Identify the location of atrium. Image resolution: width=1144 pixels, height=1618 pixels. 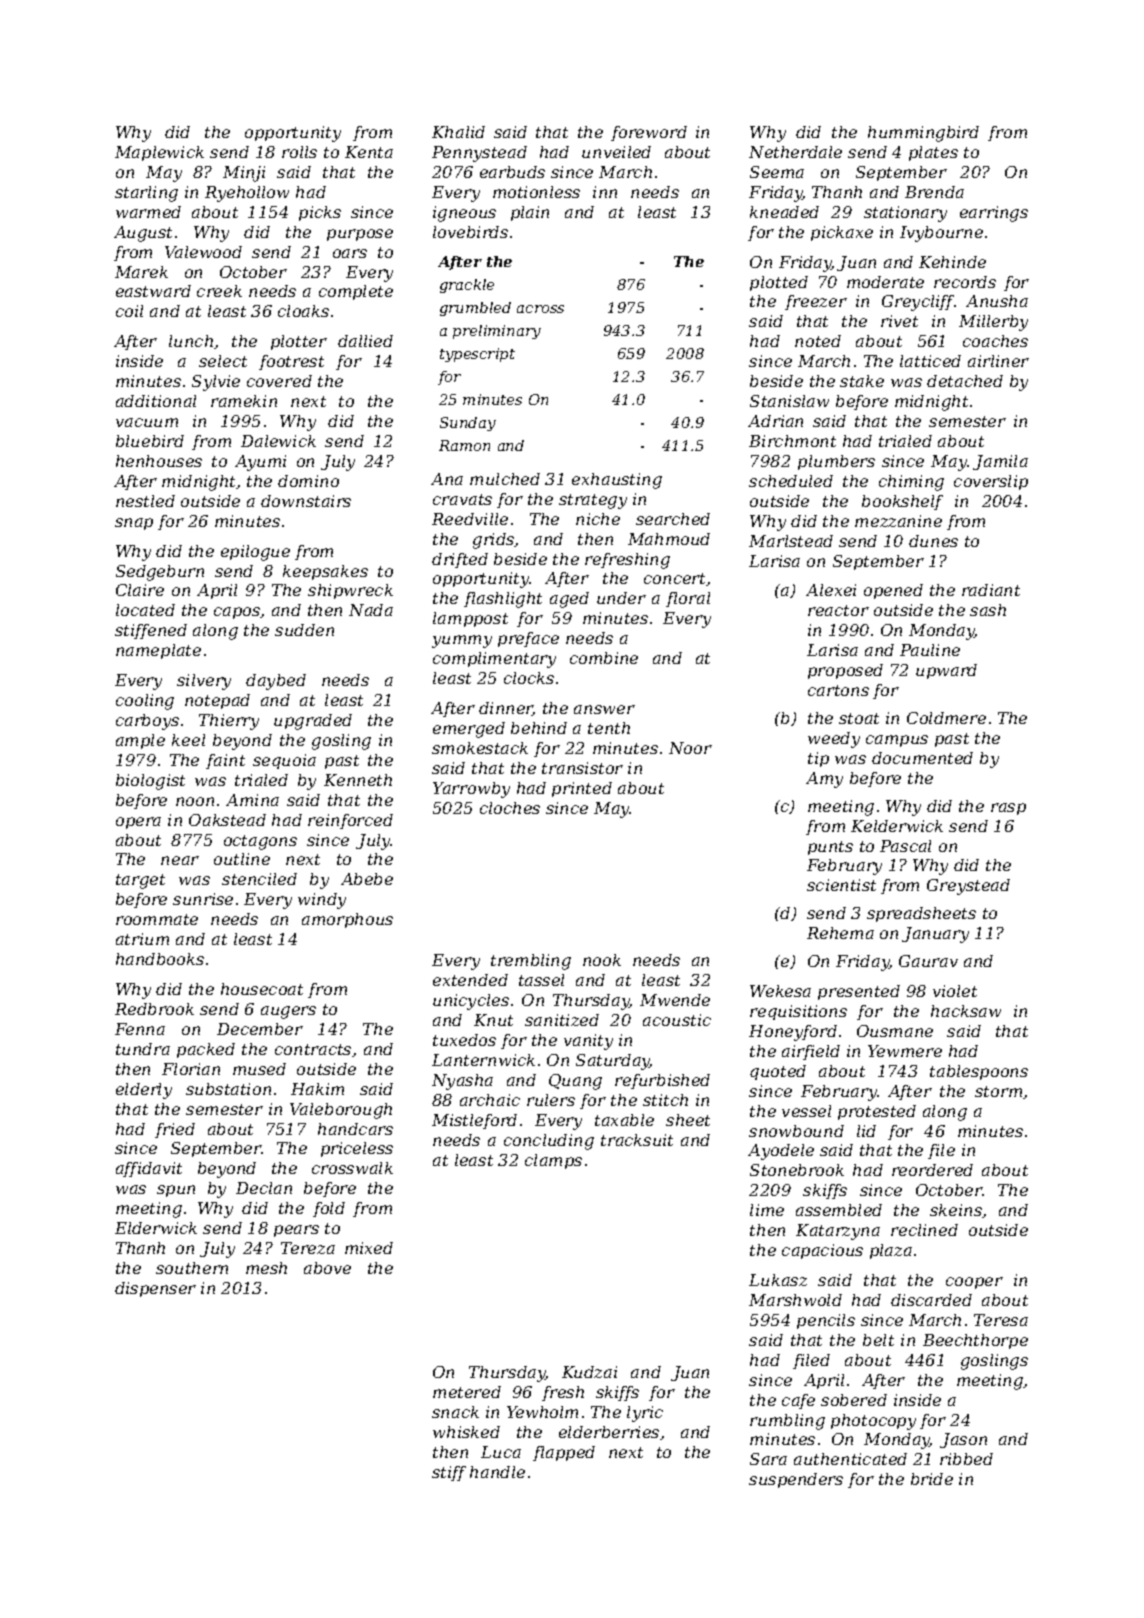
(142, 939).
